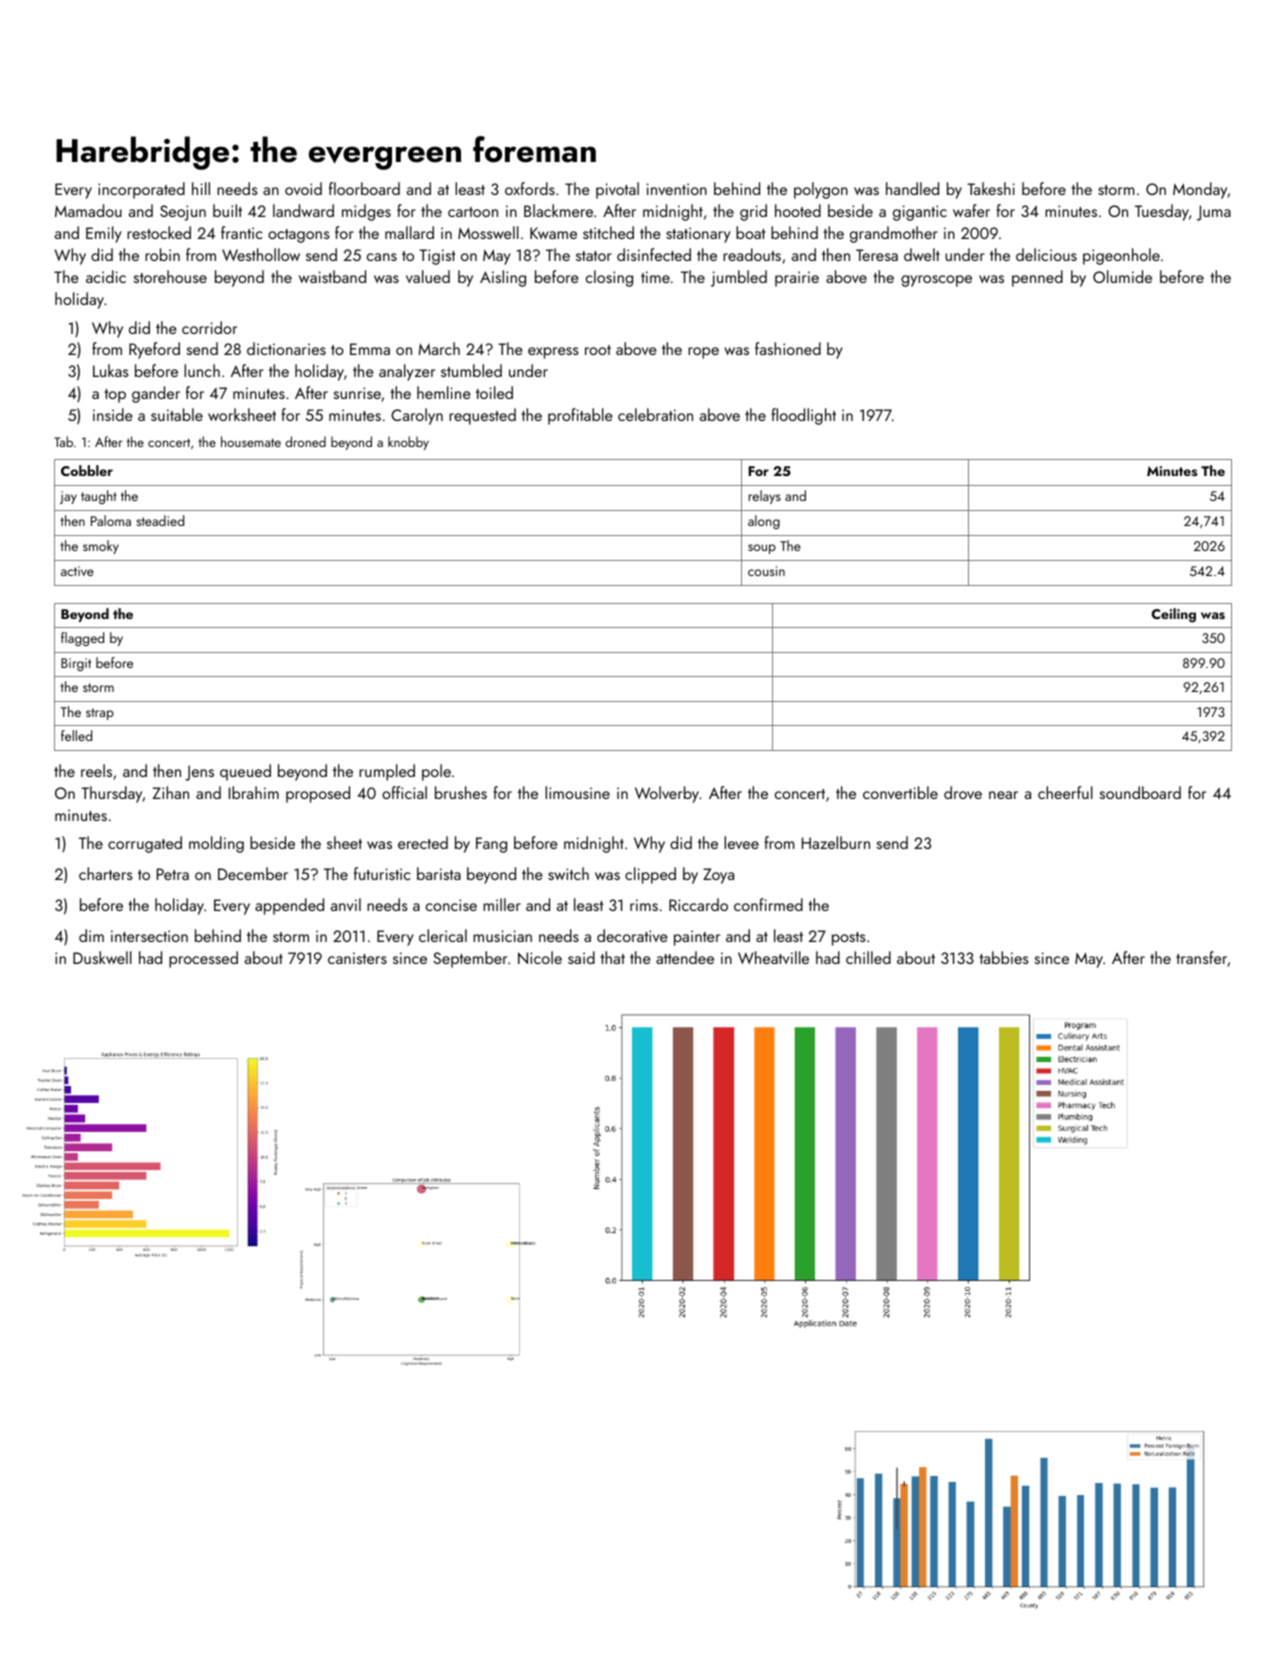 The height and width of the document is (1664, 1286). Describe the element at coordinates (91, 935) in the document. I see `dim` at that location.
